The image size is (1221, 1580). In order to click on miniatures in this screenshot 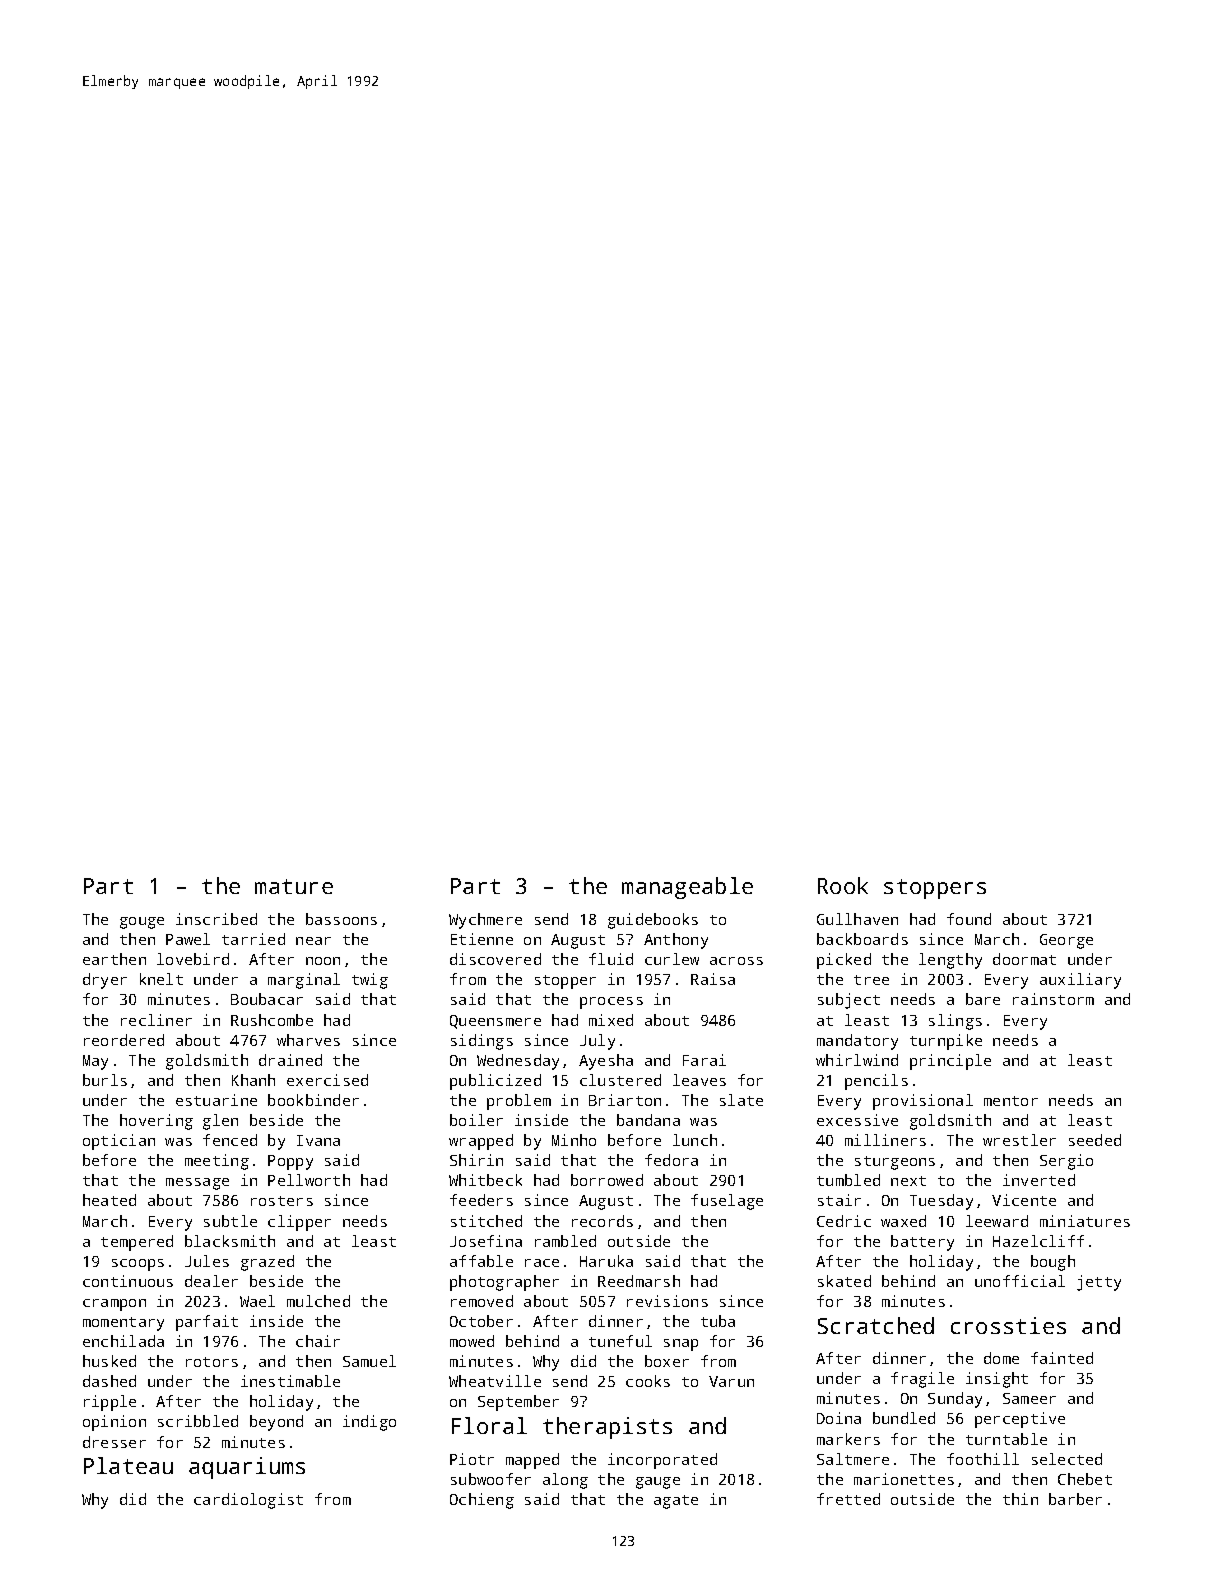, I will do `click(1085, 1221)`.
